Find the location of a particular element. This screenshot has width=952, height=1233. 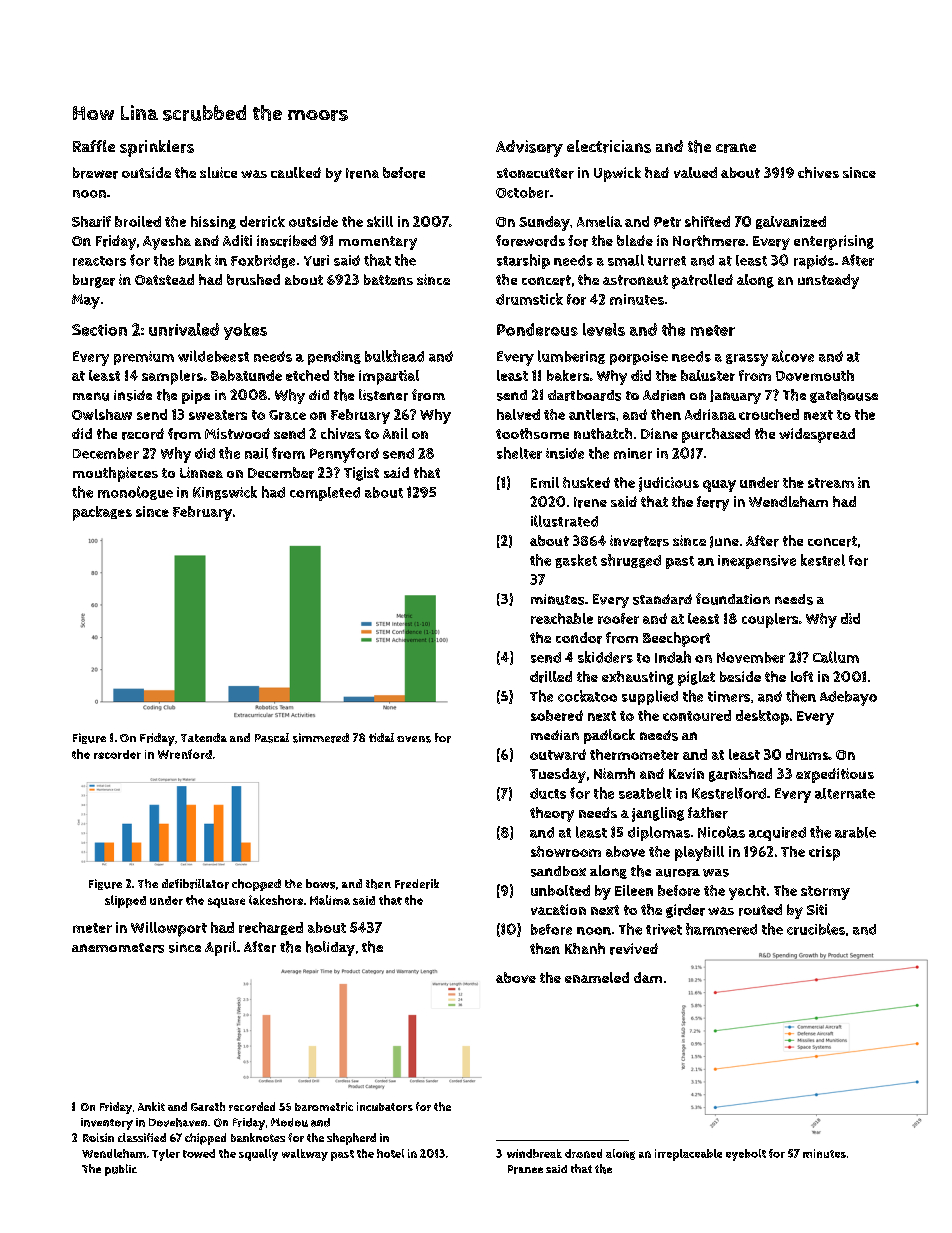

bulkhead is located at coordinates (394, 356).
